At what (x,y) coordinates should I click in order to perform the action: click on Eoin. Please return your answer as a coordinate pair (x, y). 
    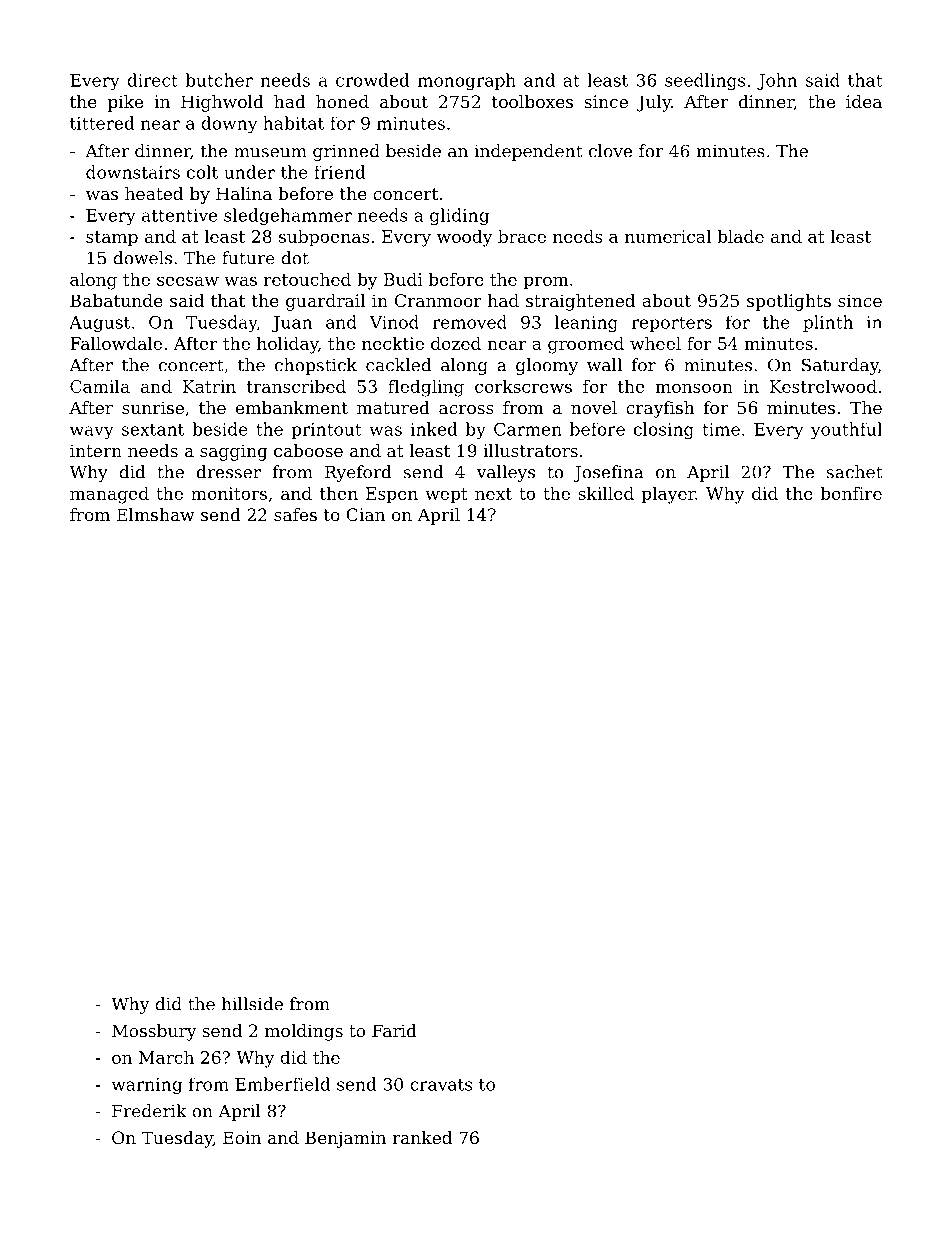
    Looking at the image, I should click on (242, 1137).
